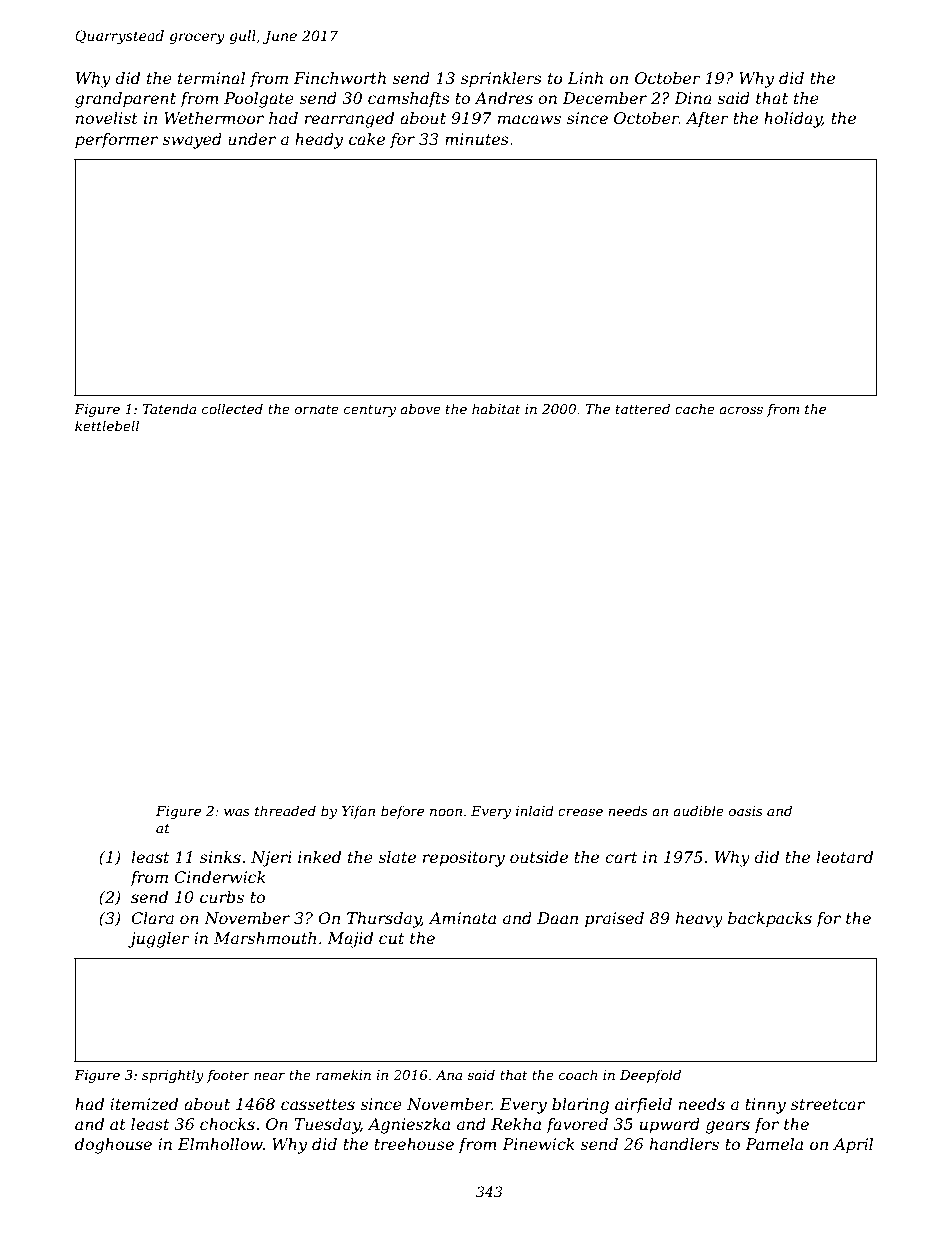  Describe the element at coordinates (853, 1146) in the screenshot. I see `April` at that location.
